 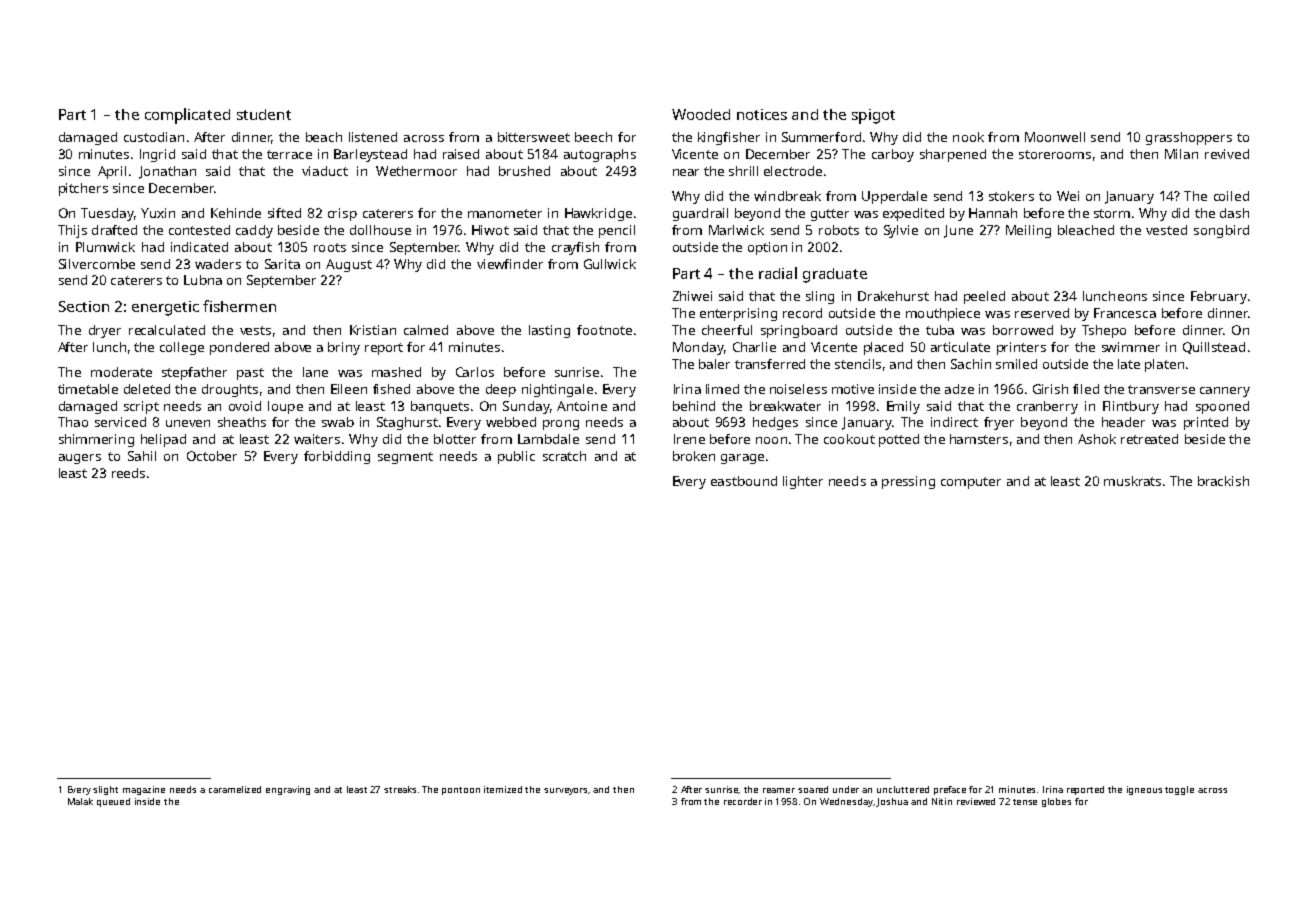 What do you see at coordinates (503, 789) in the document?
I see `itemized` at bounding box center [503, 789].
